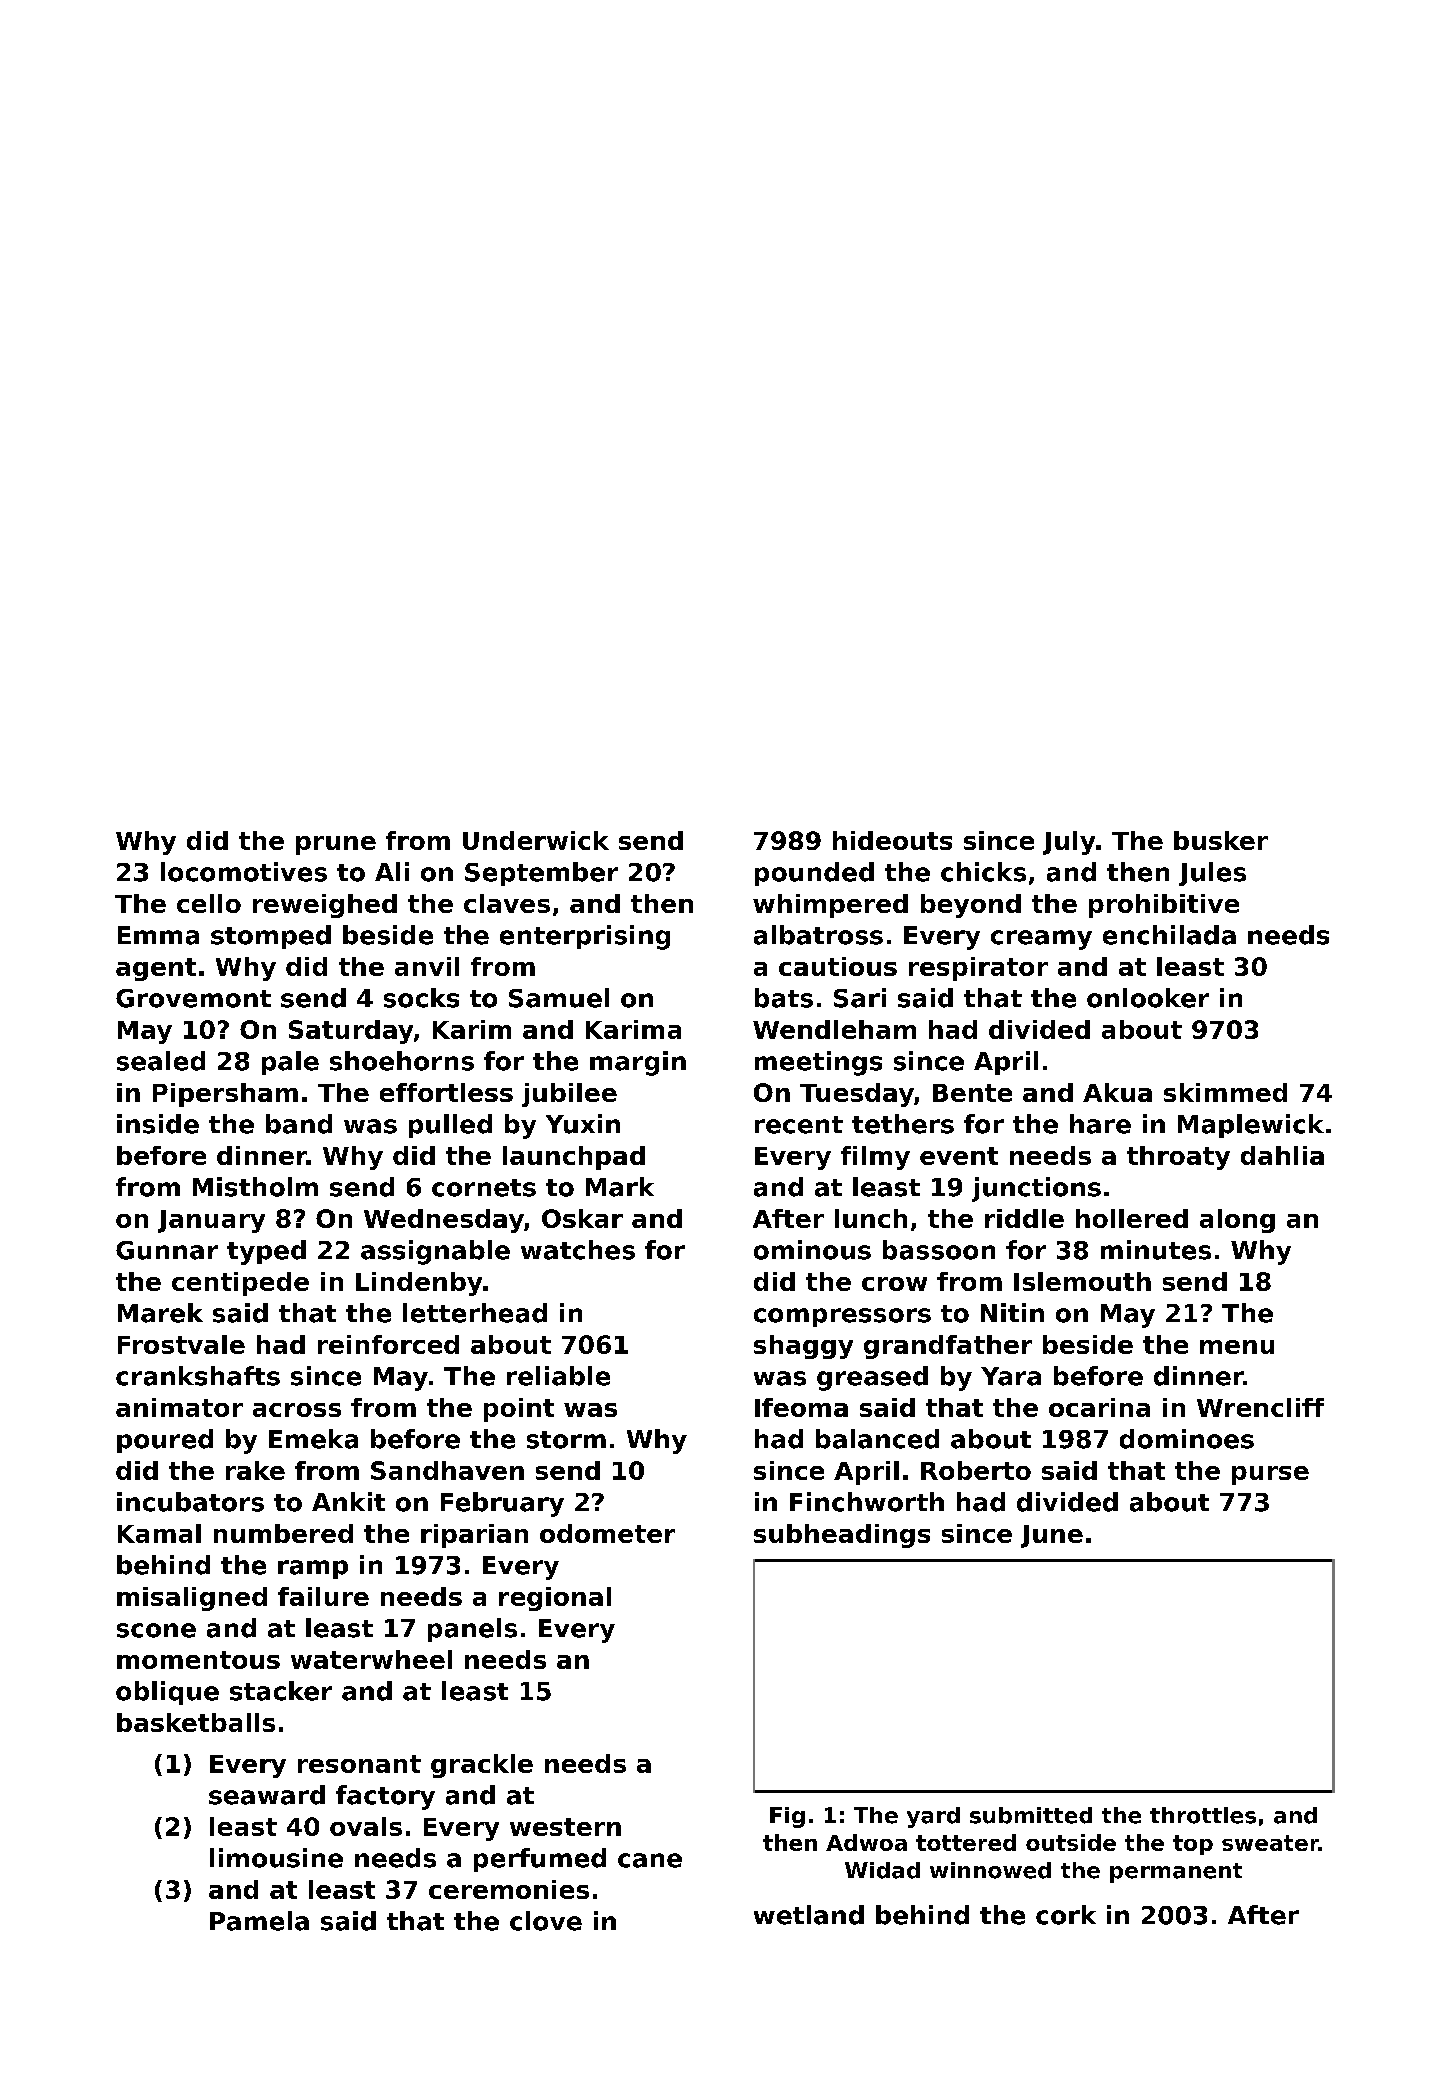 Image resolution: width=1450 pixels, height=2100 pixels. I want to click on pounded, so click(814, 874).
